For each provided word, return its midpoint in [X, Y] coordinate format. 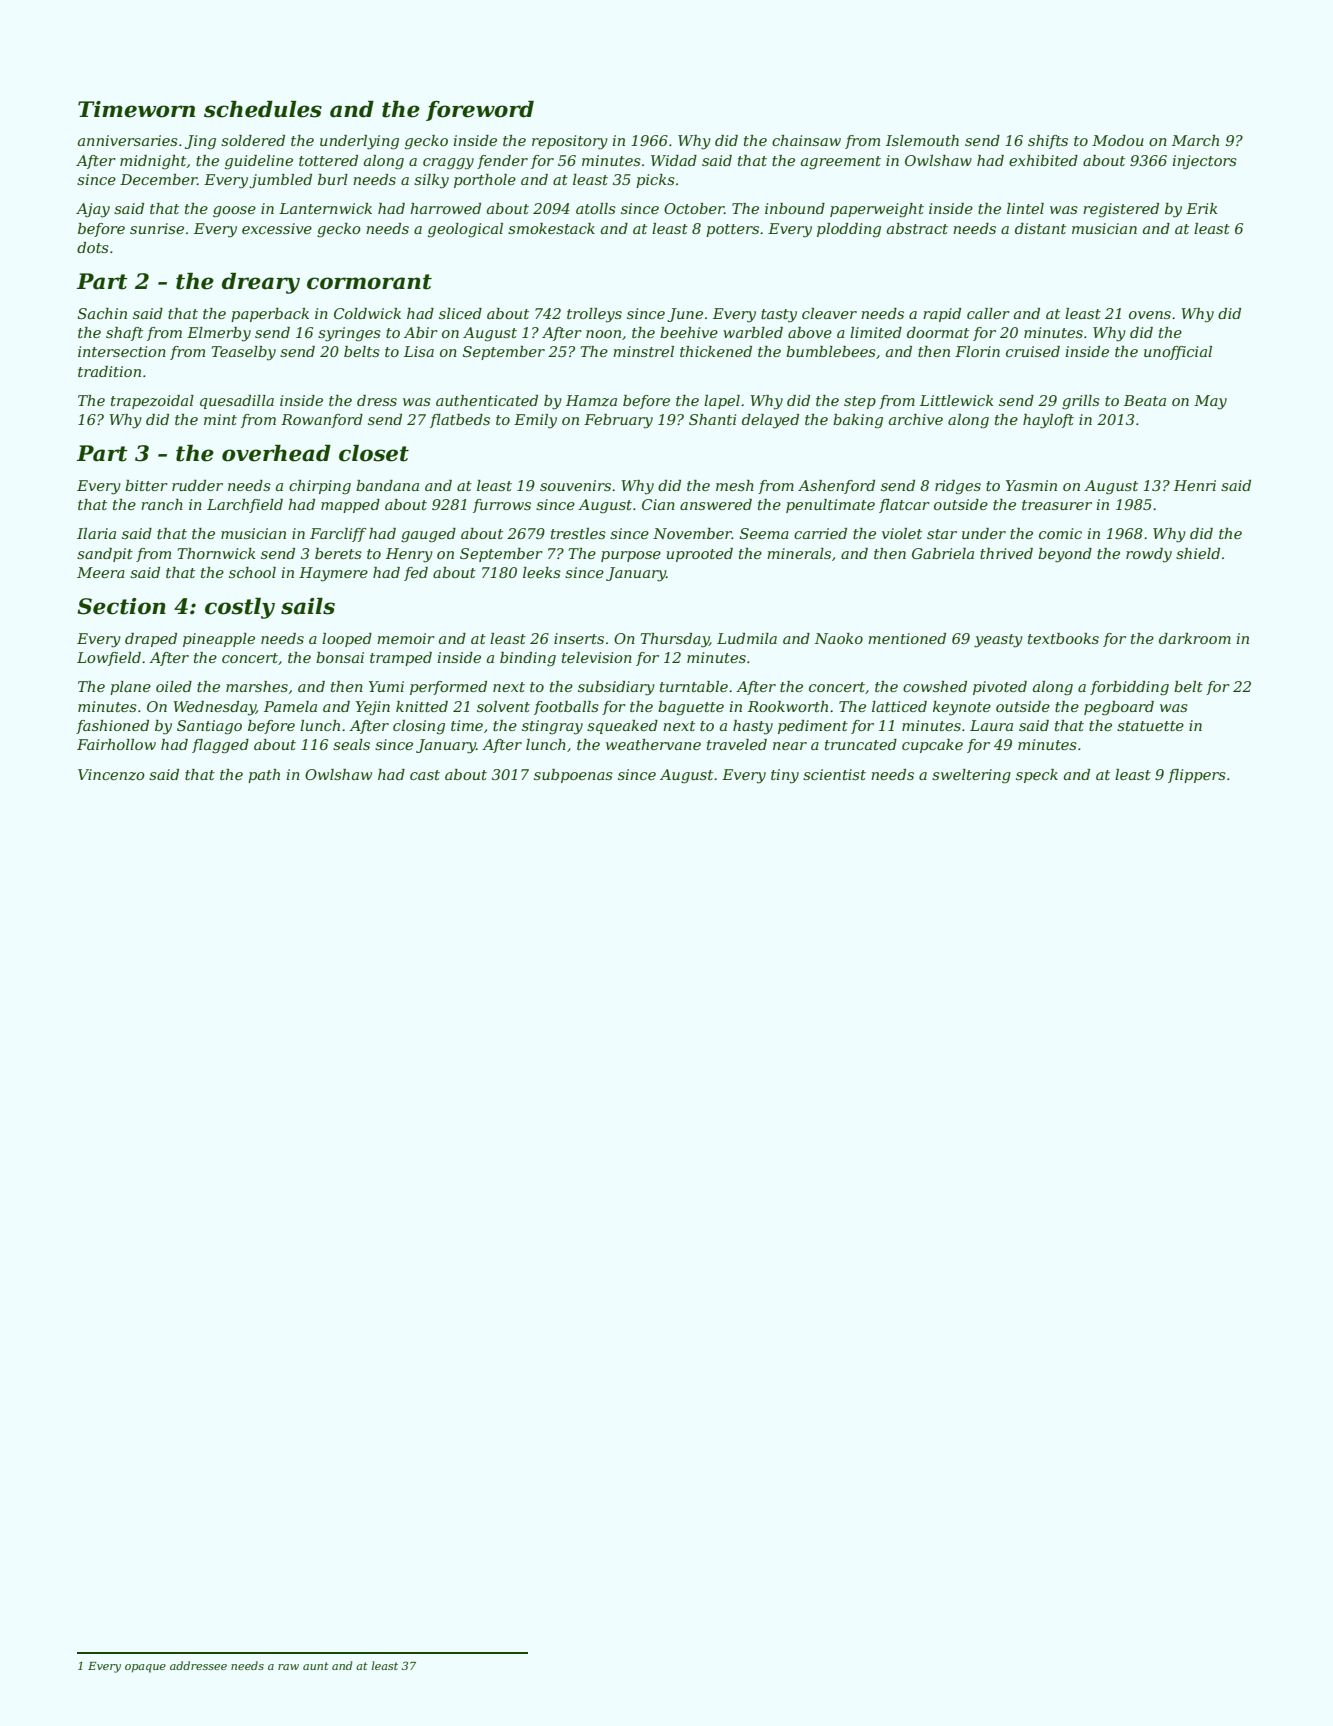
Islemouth [922, 140]
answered [716, 504]
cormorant [369, 282]
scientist [834, 774]
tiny [785, 776]
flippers [1197, 776]
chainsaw [806, 140]
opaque [145, 1668]
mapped [350, 506]
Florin [977, 351]
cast [425, 775]
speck [1037, 776]
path [264, 776]
